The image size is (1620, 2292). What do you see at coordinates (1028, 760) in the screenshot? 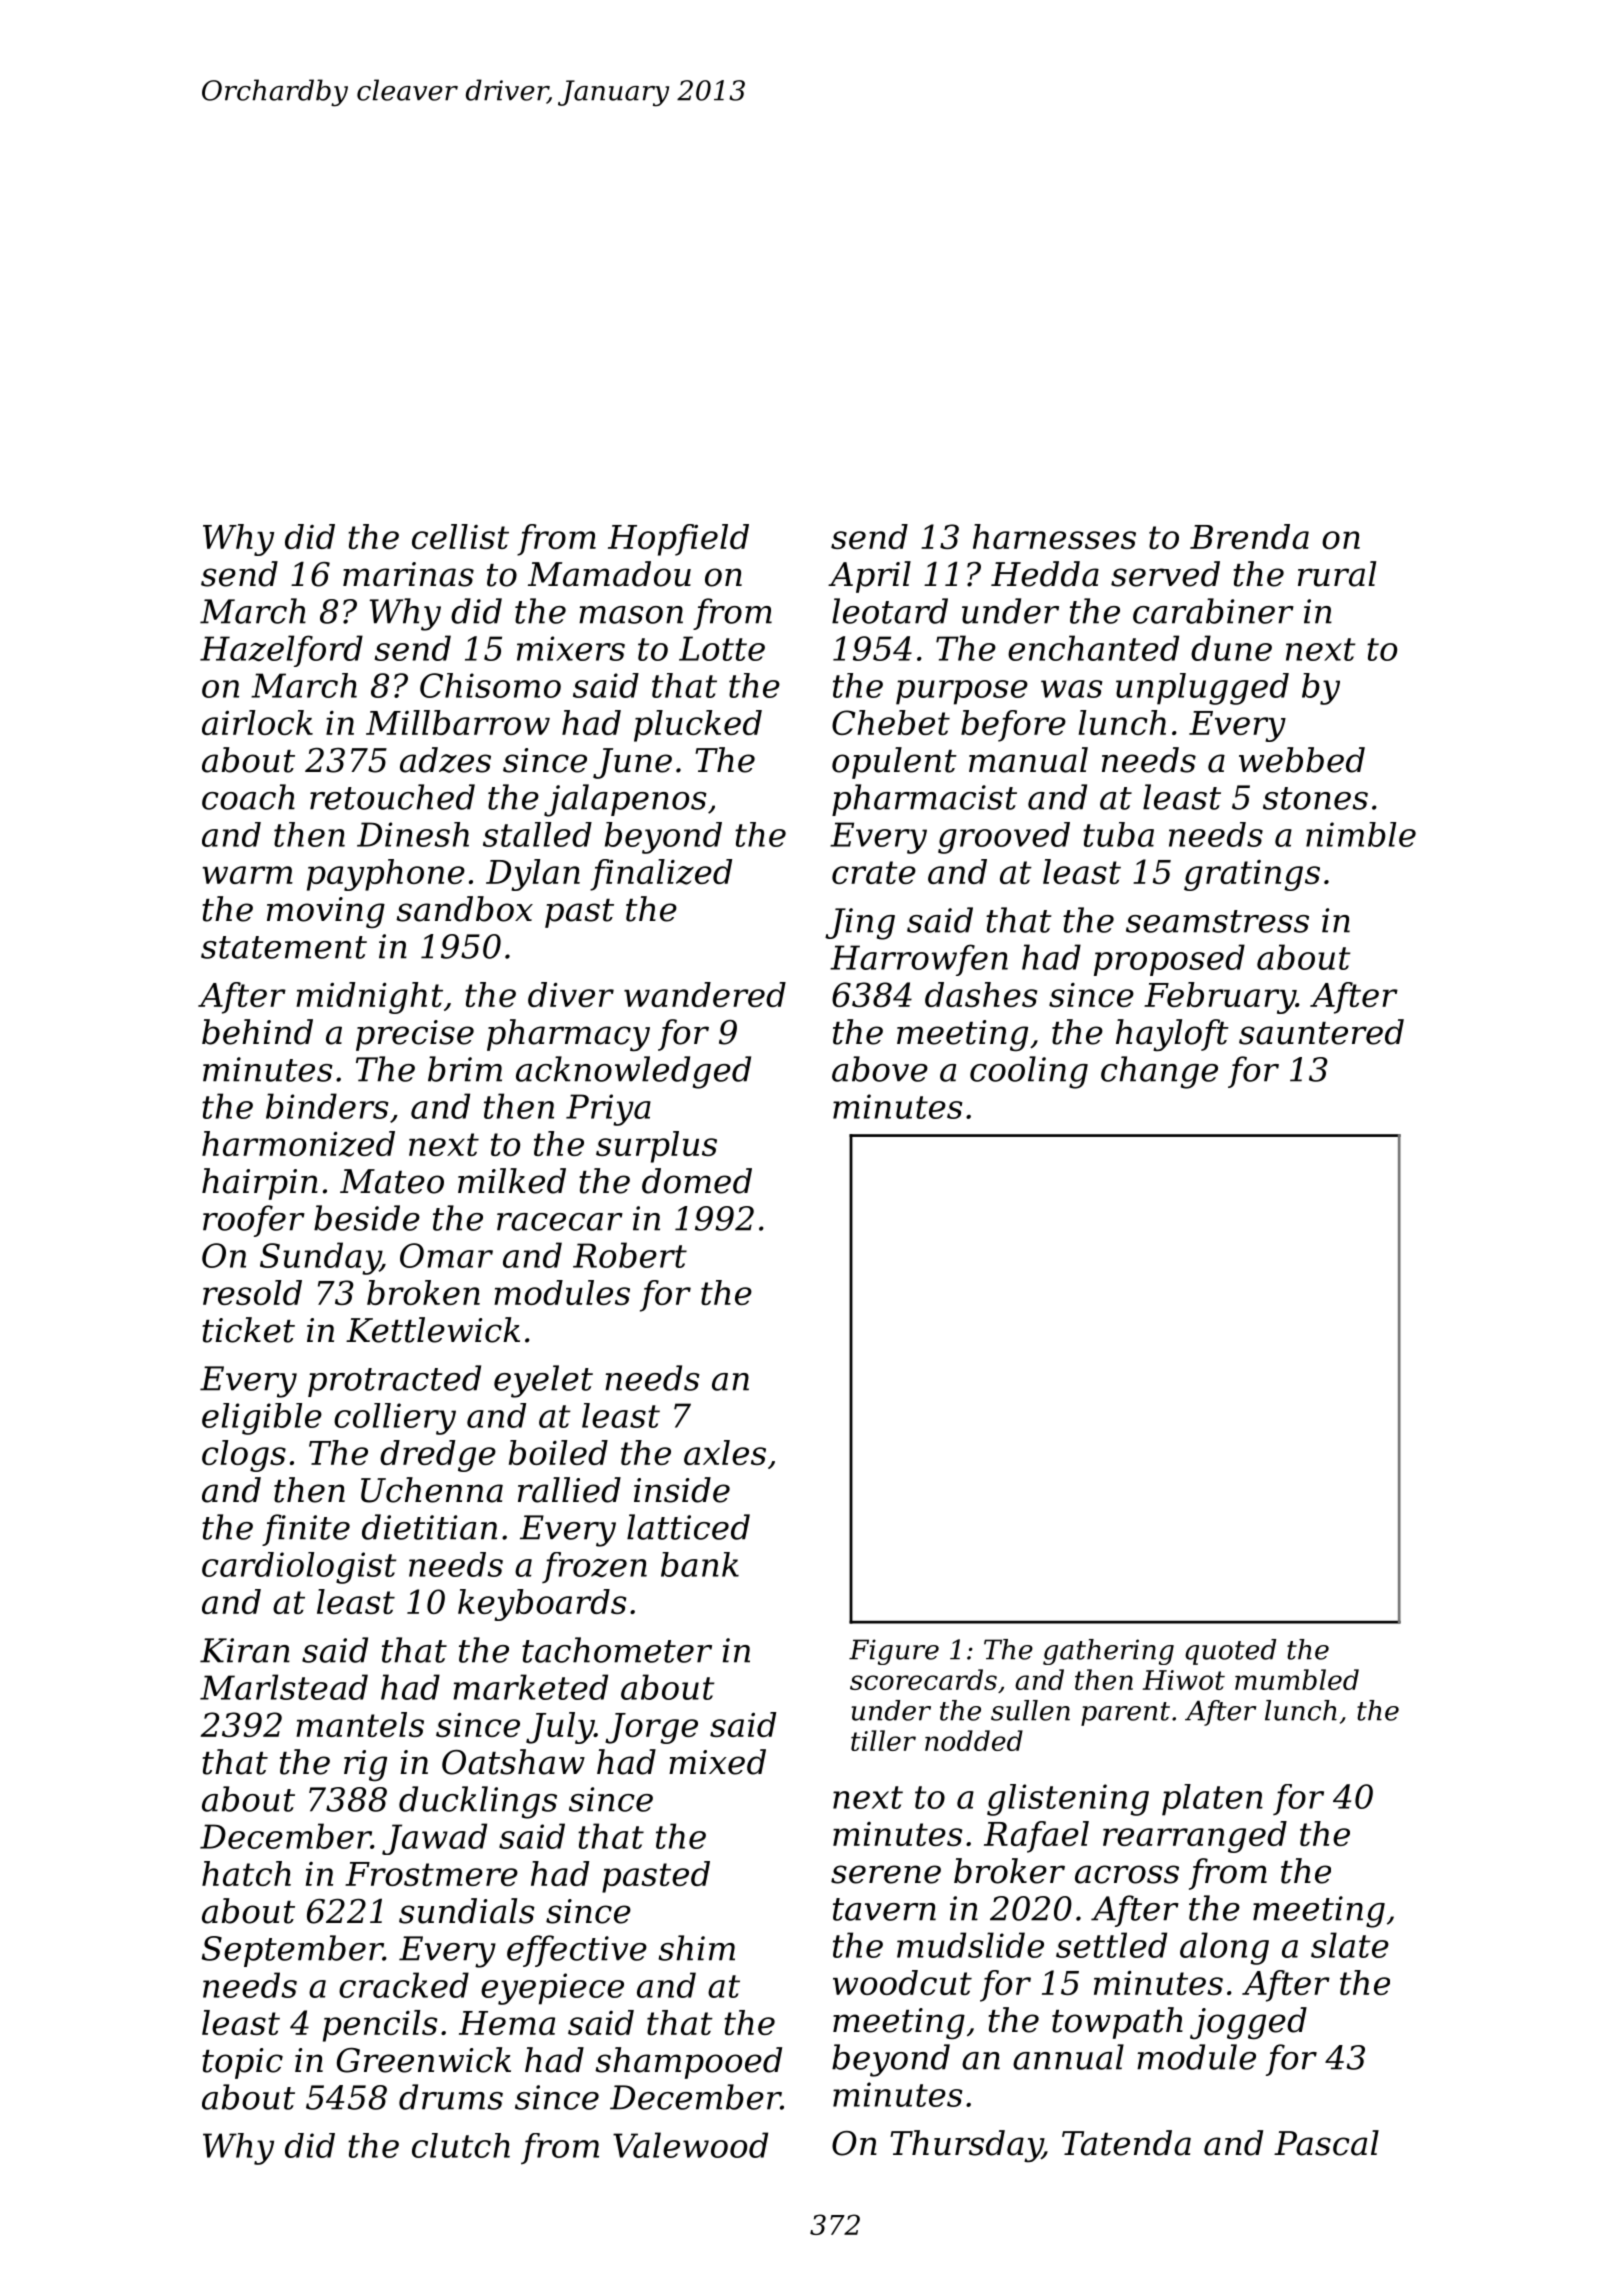
I see `manual` at bounding box center [1028, 760].
